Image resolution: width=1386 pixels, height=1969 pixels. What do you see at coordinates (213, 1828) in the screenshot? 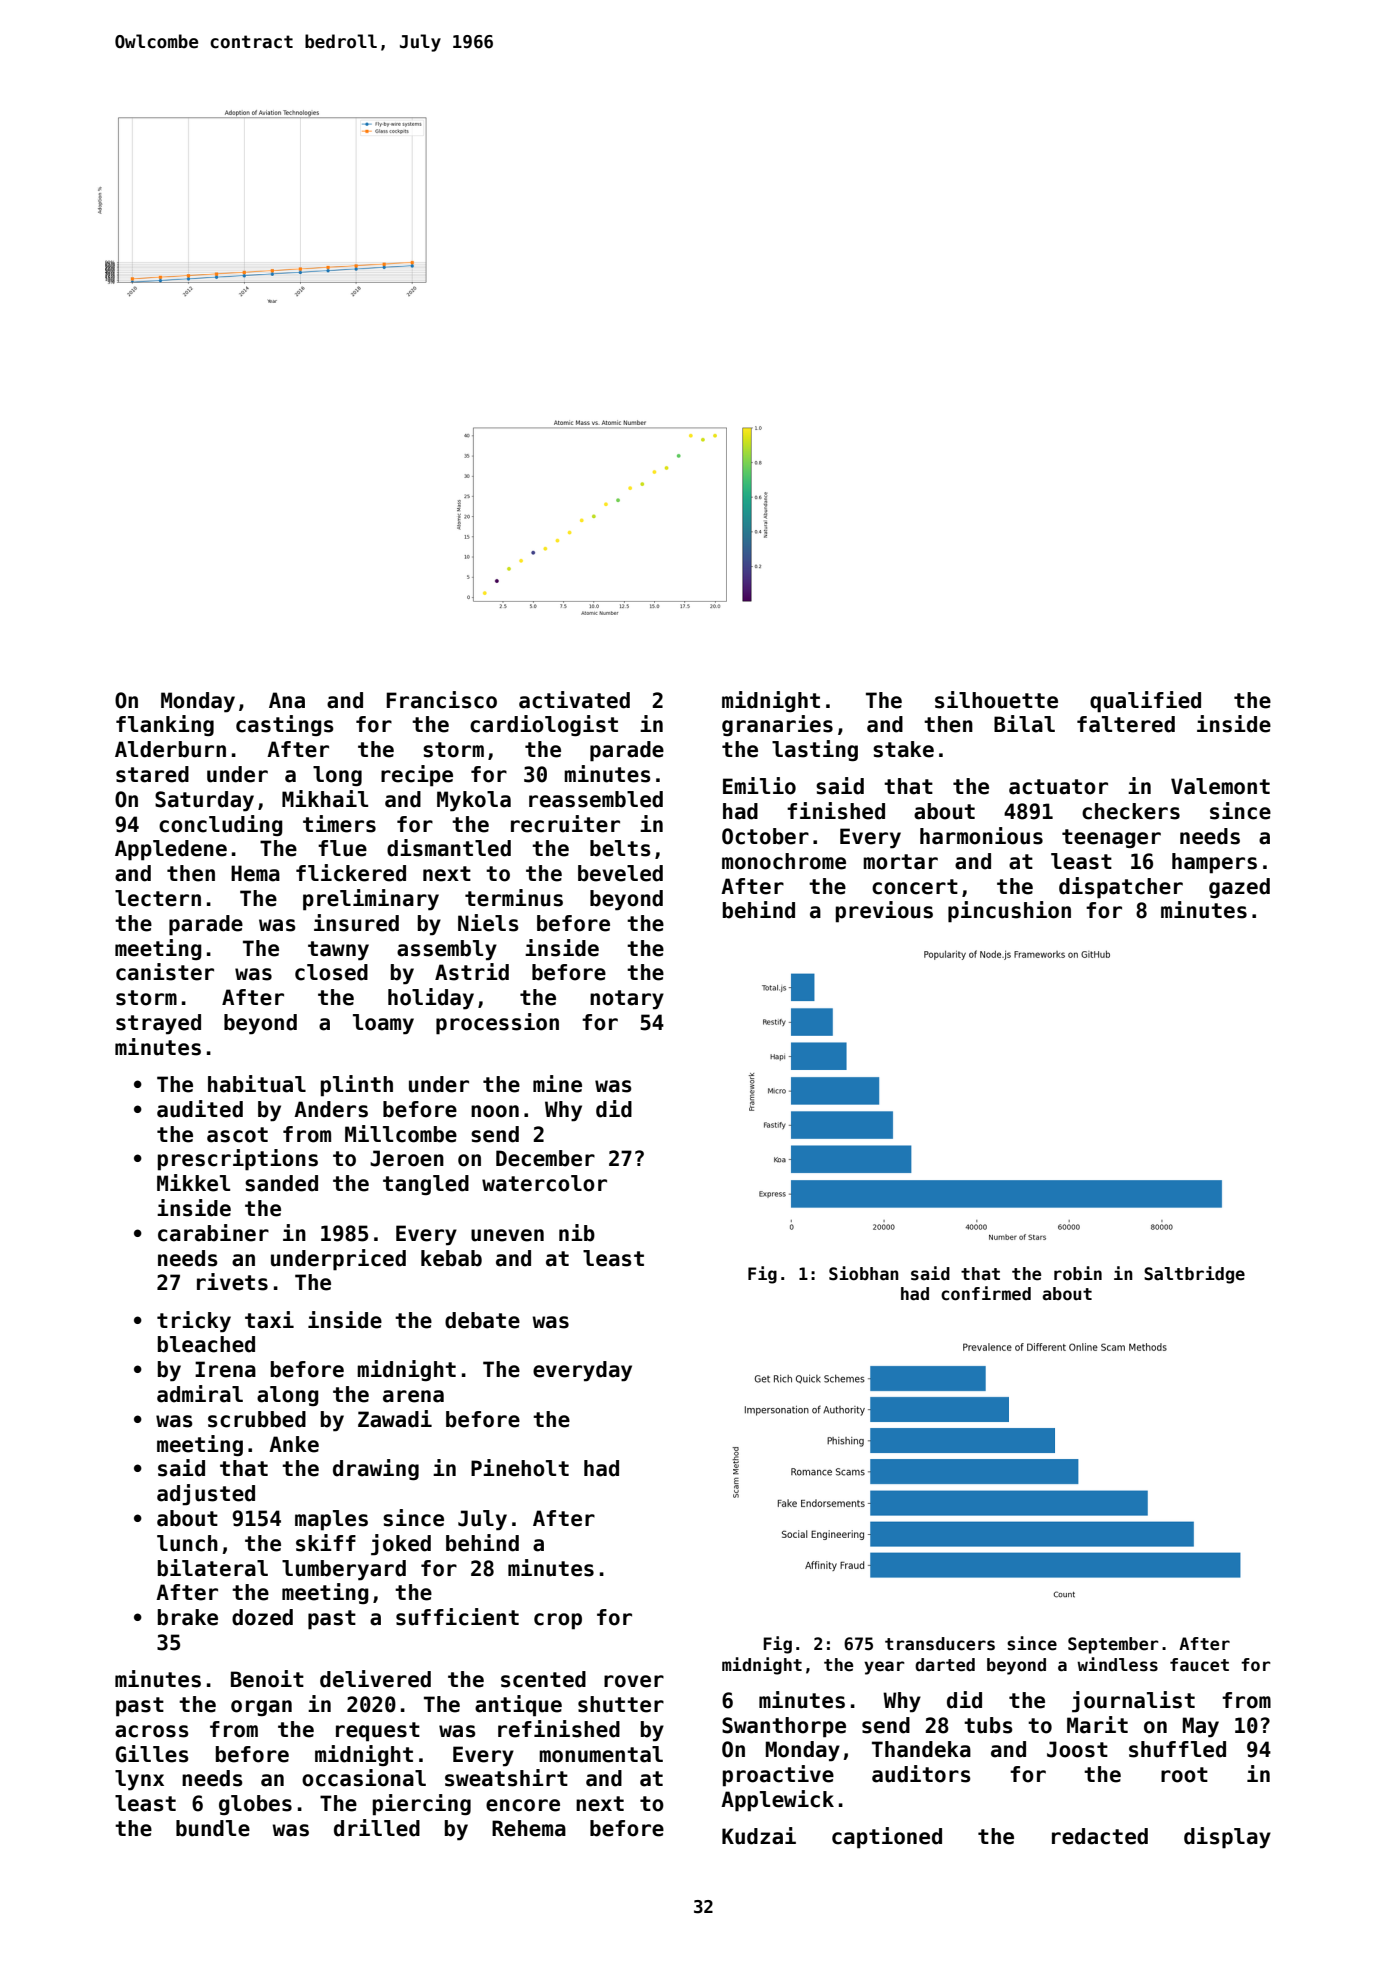
I see `bundle` at bounding box center [213, 1828].
